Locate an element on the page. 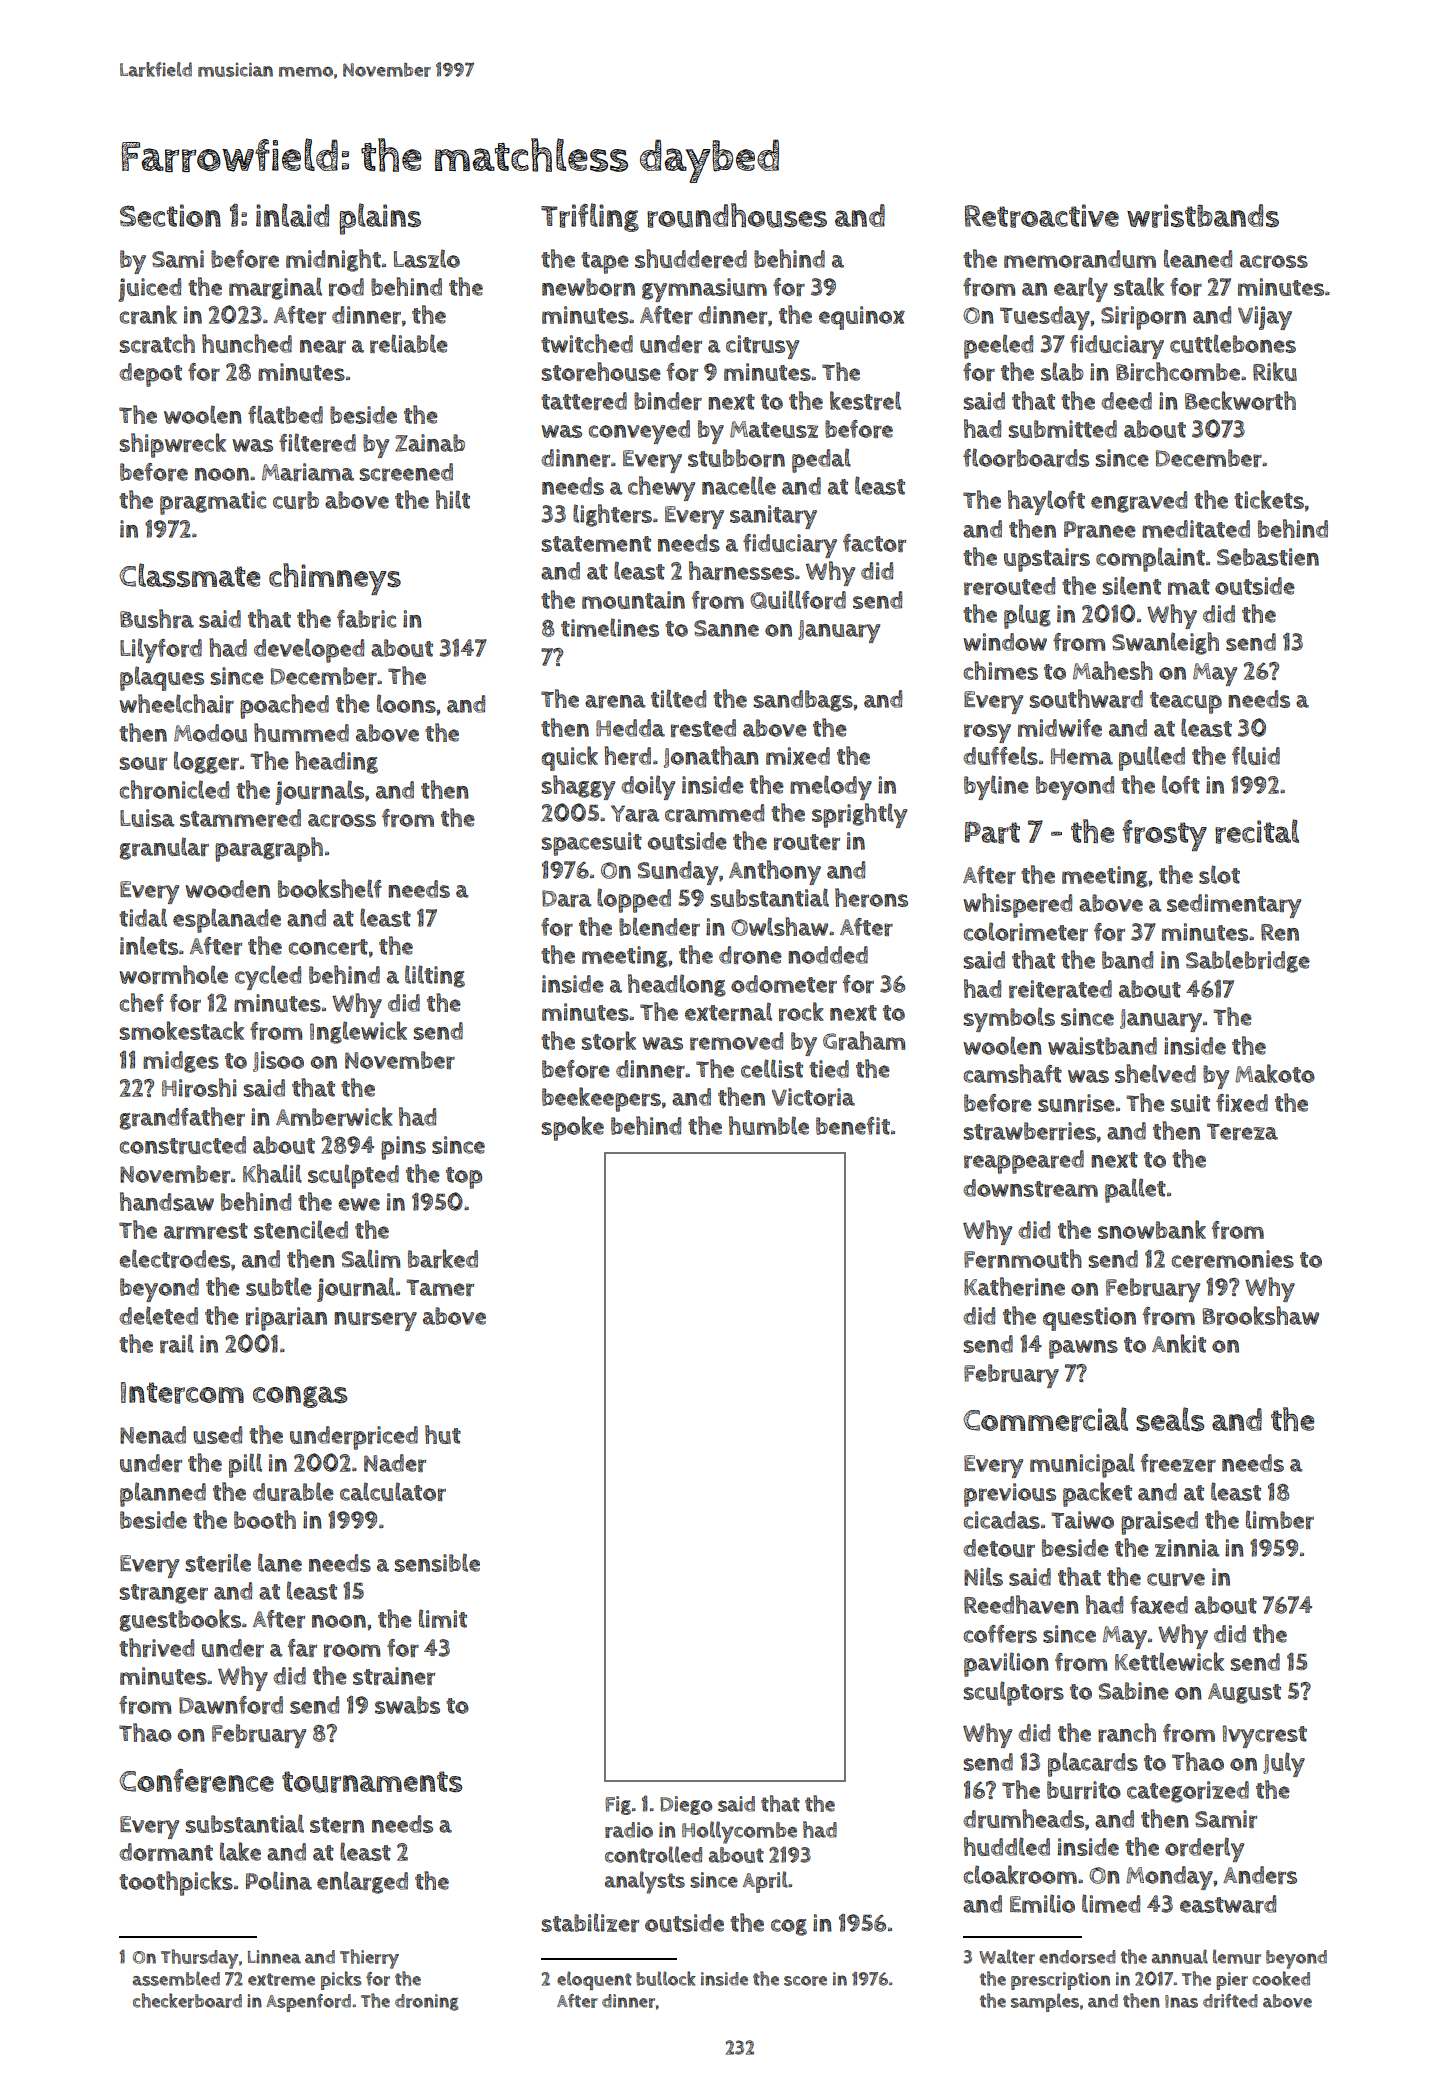  Makoto is located at coordinates (1275, 1073).
